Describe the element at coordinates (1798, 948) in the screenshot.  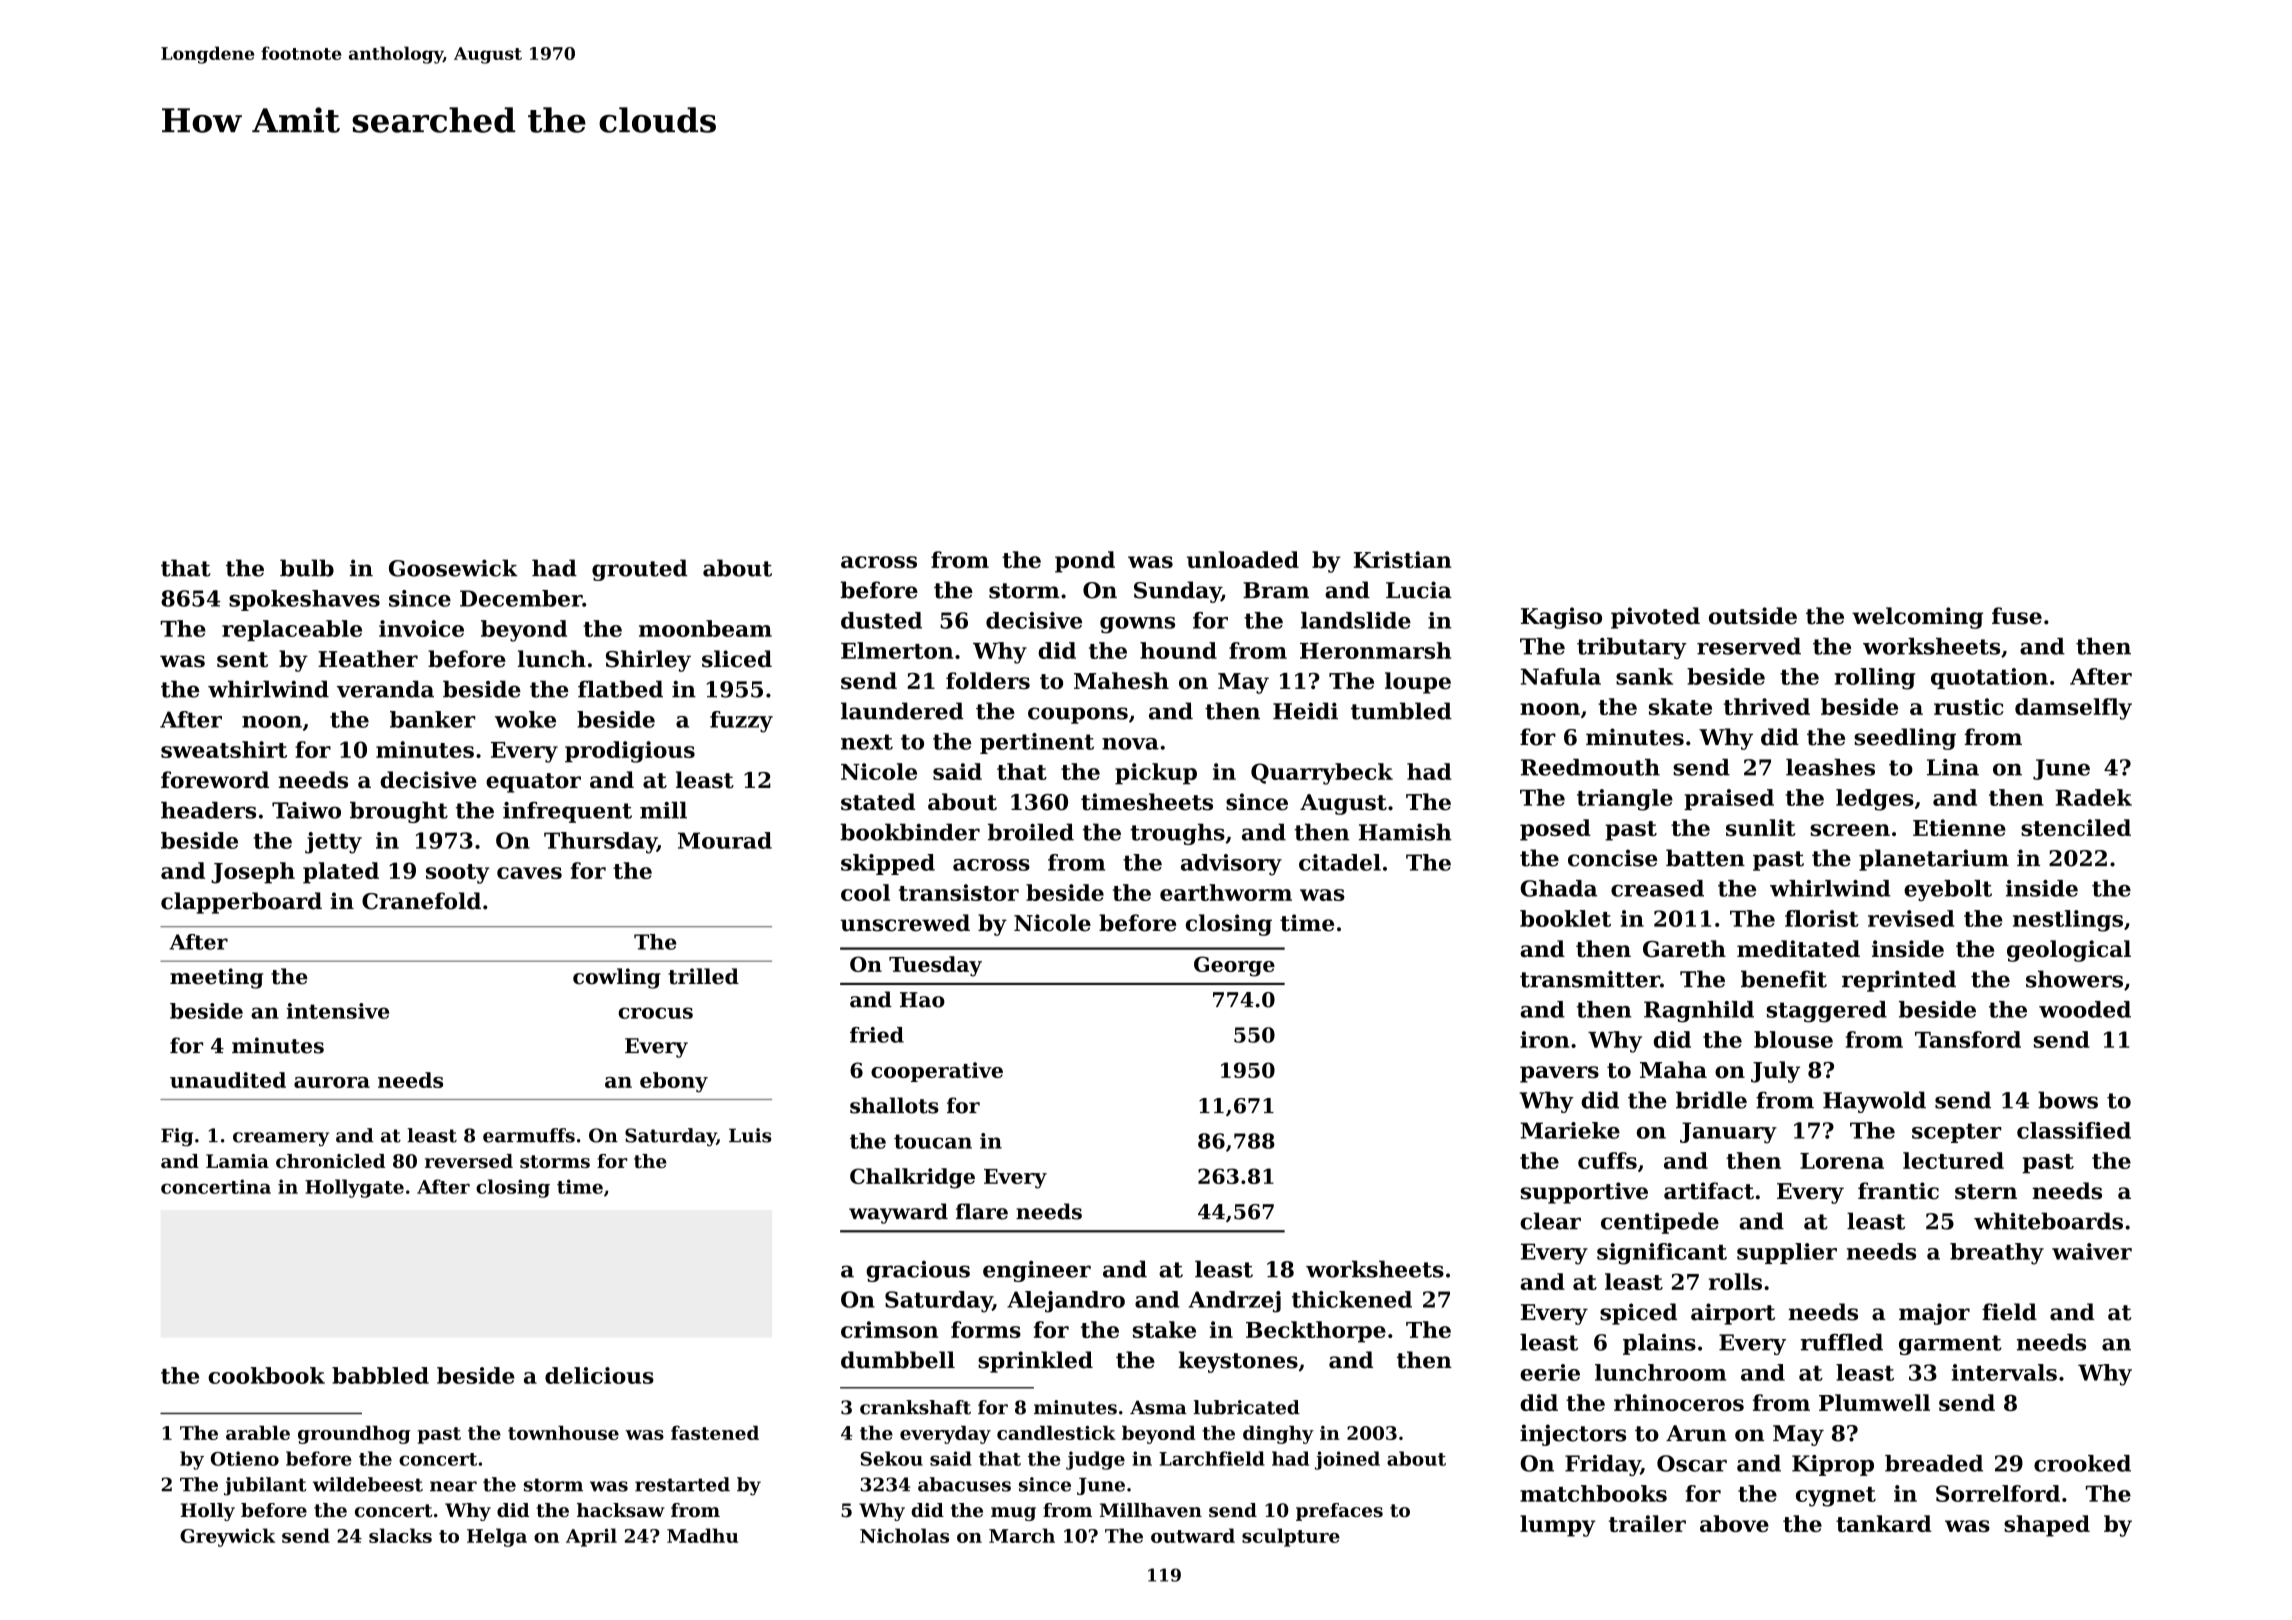
I see `meditated` at that location.
